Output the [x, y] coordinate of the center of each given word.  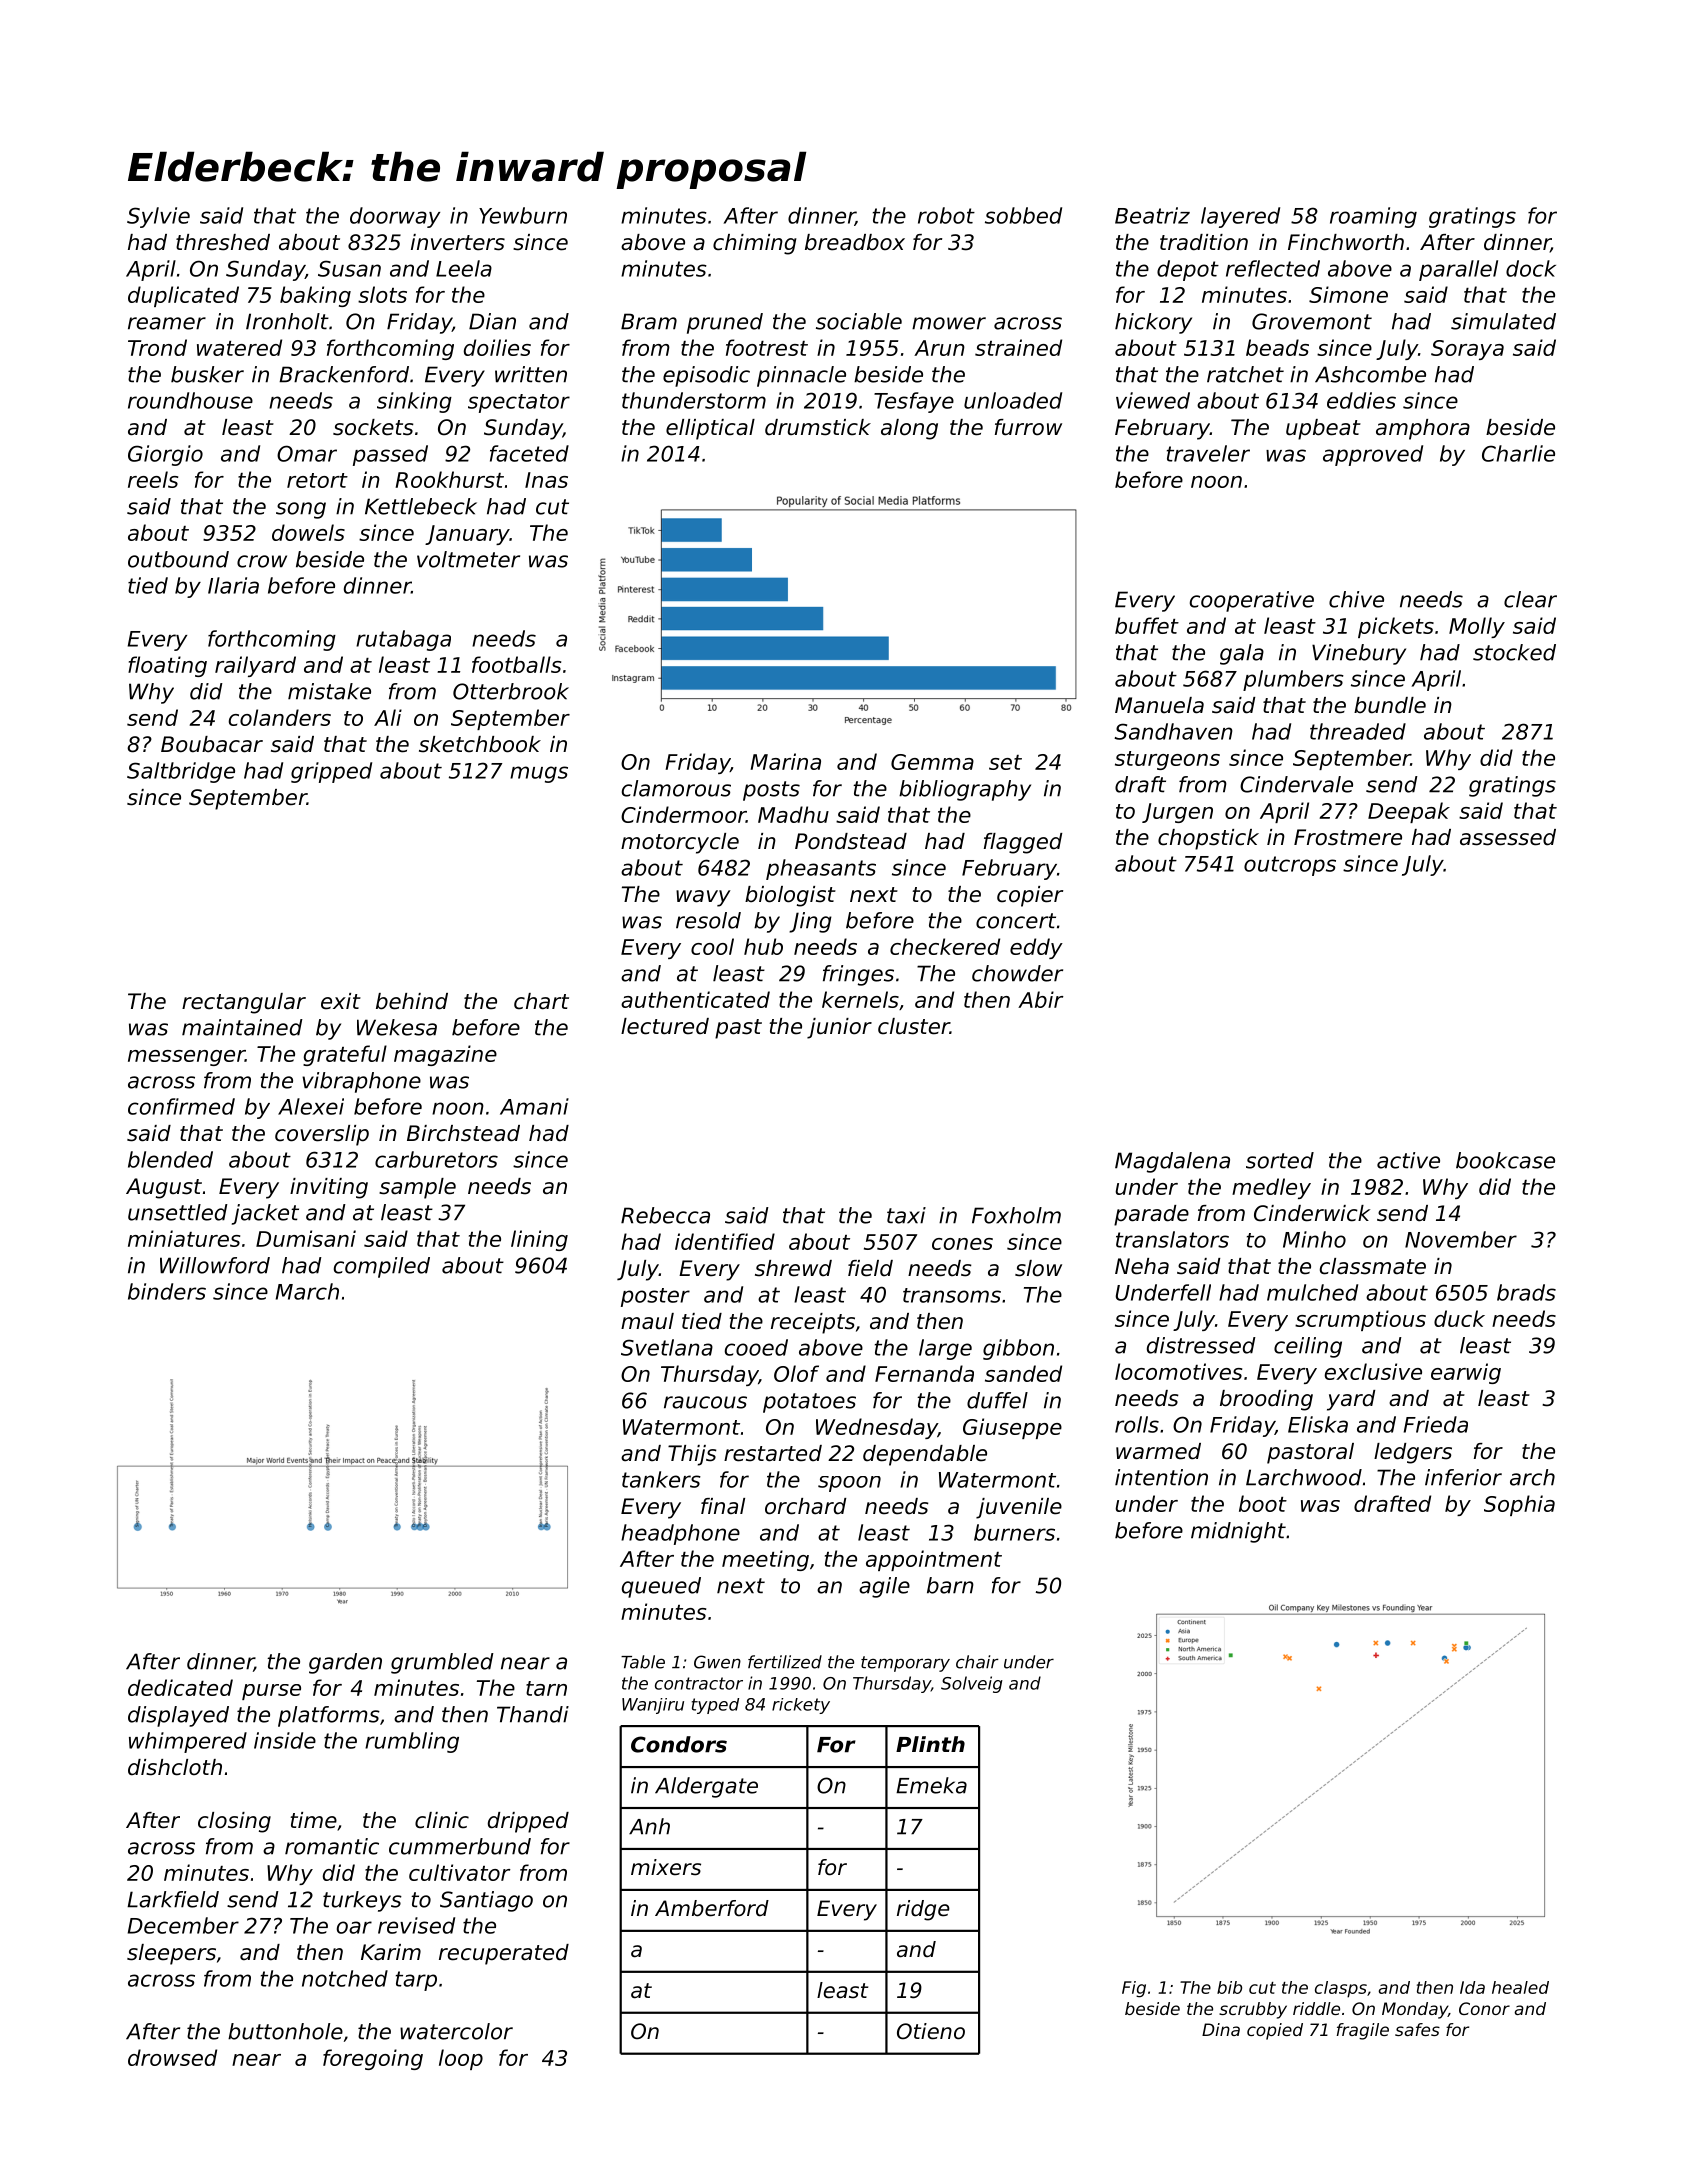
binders [167, 1291]
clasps [1341, 1989]
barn [950, 1585]
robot [946, 215]
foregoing [373, 2059]
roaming [1373, 217]
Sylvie [158, 217]
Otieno [931, 2031]
